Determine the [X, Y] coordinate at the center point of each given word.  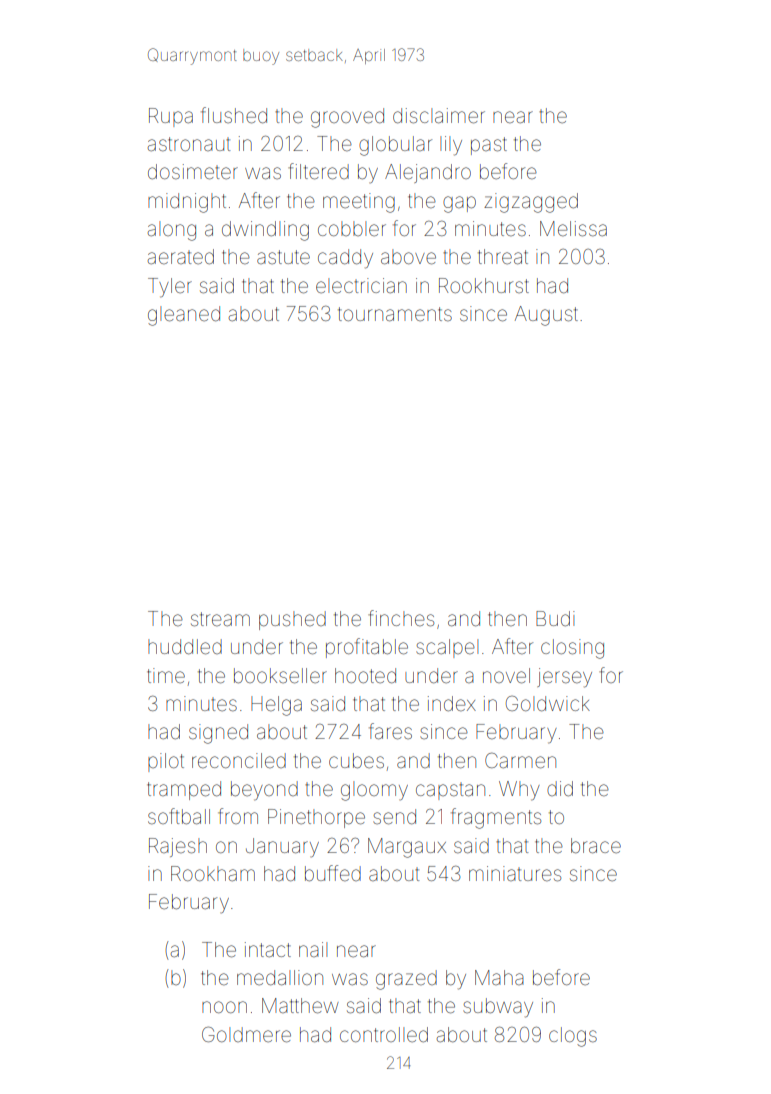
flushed [234, 115]
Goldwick [548, 703]
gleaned [184, 316]
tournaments [395, 314]
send [394, 817]
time [166, 675]
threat [503, 256]
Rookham [213, 873]
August [546, 316]
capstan [450, 791]
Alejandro [428, 173]
